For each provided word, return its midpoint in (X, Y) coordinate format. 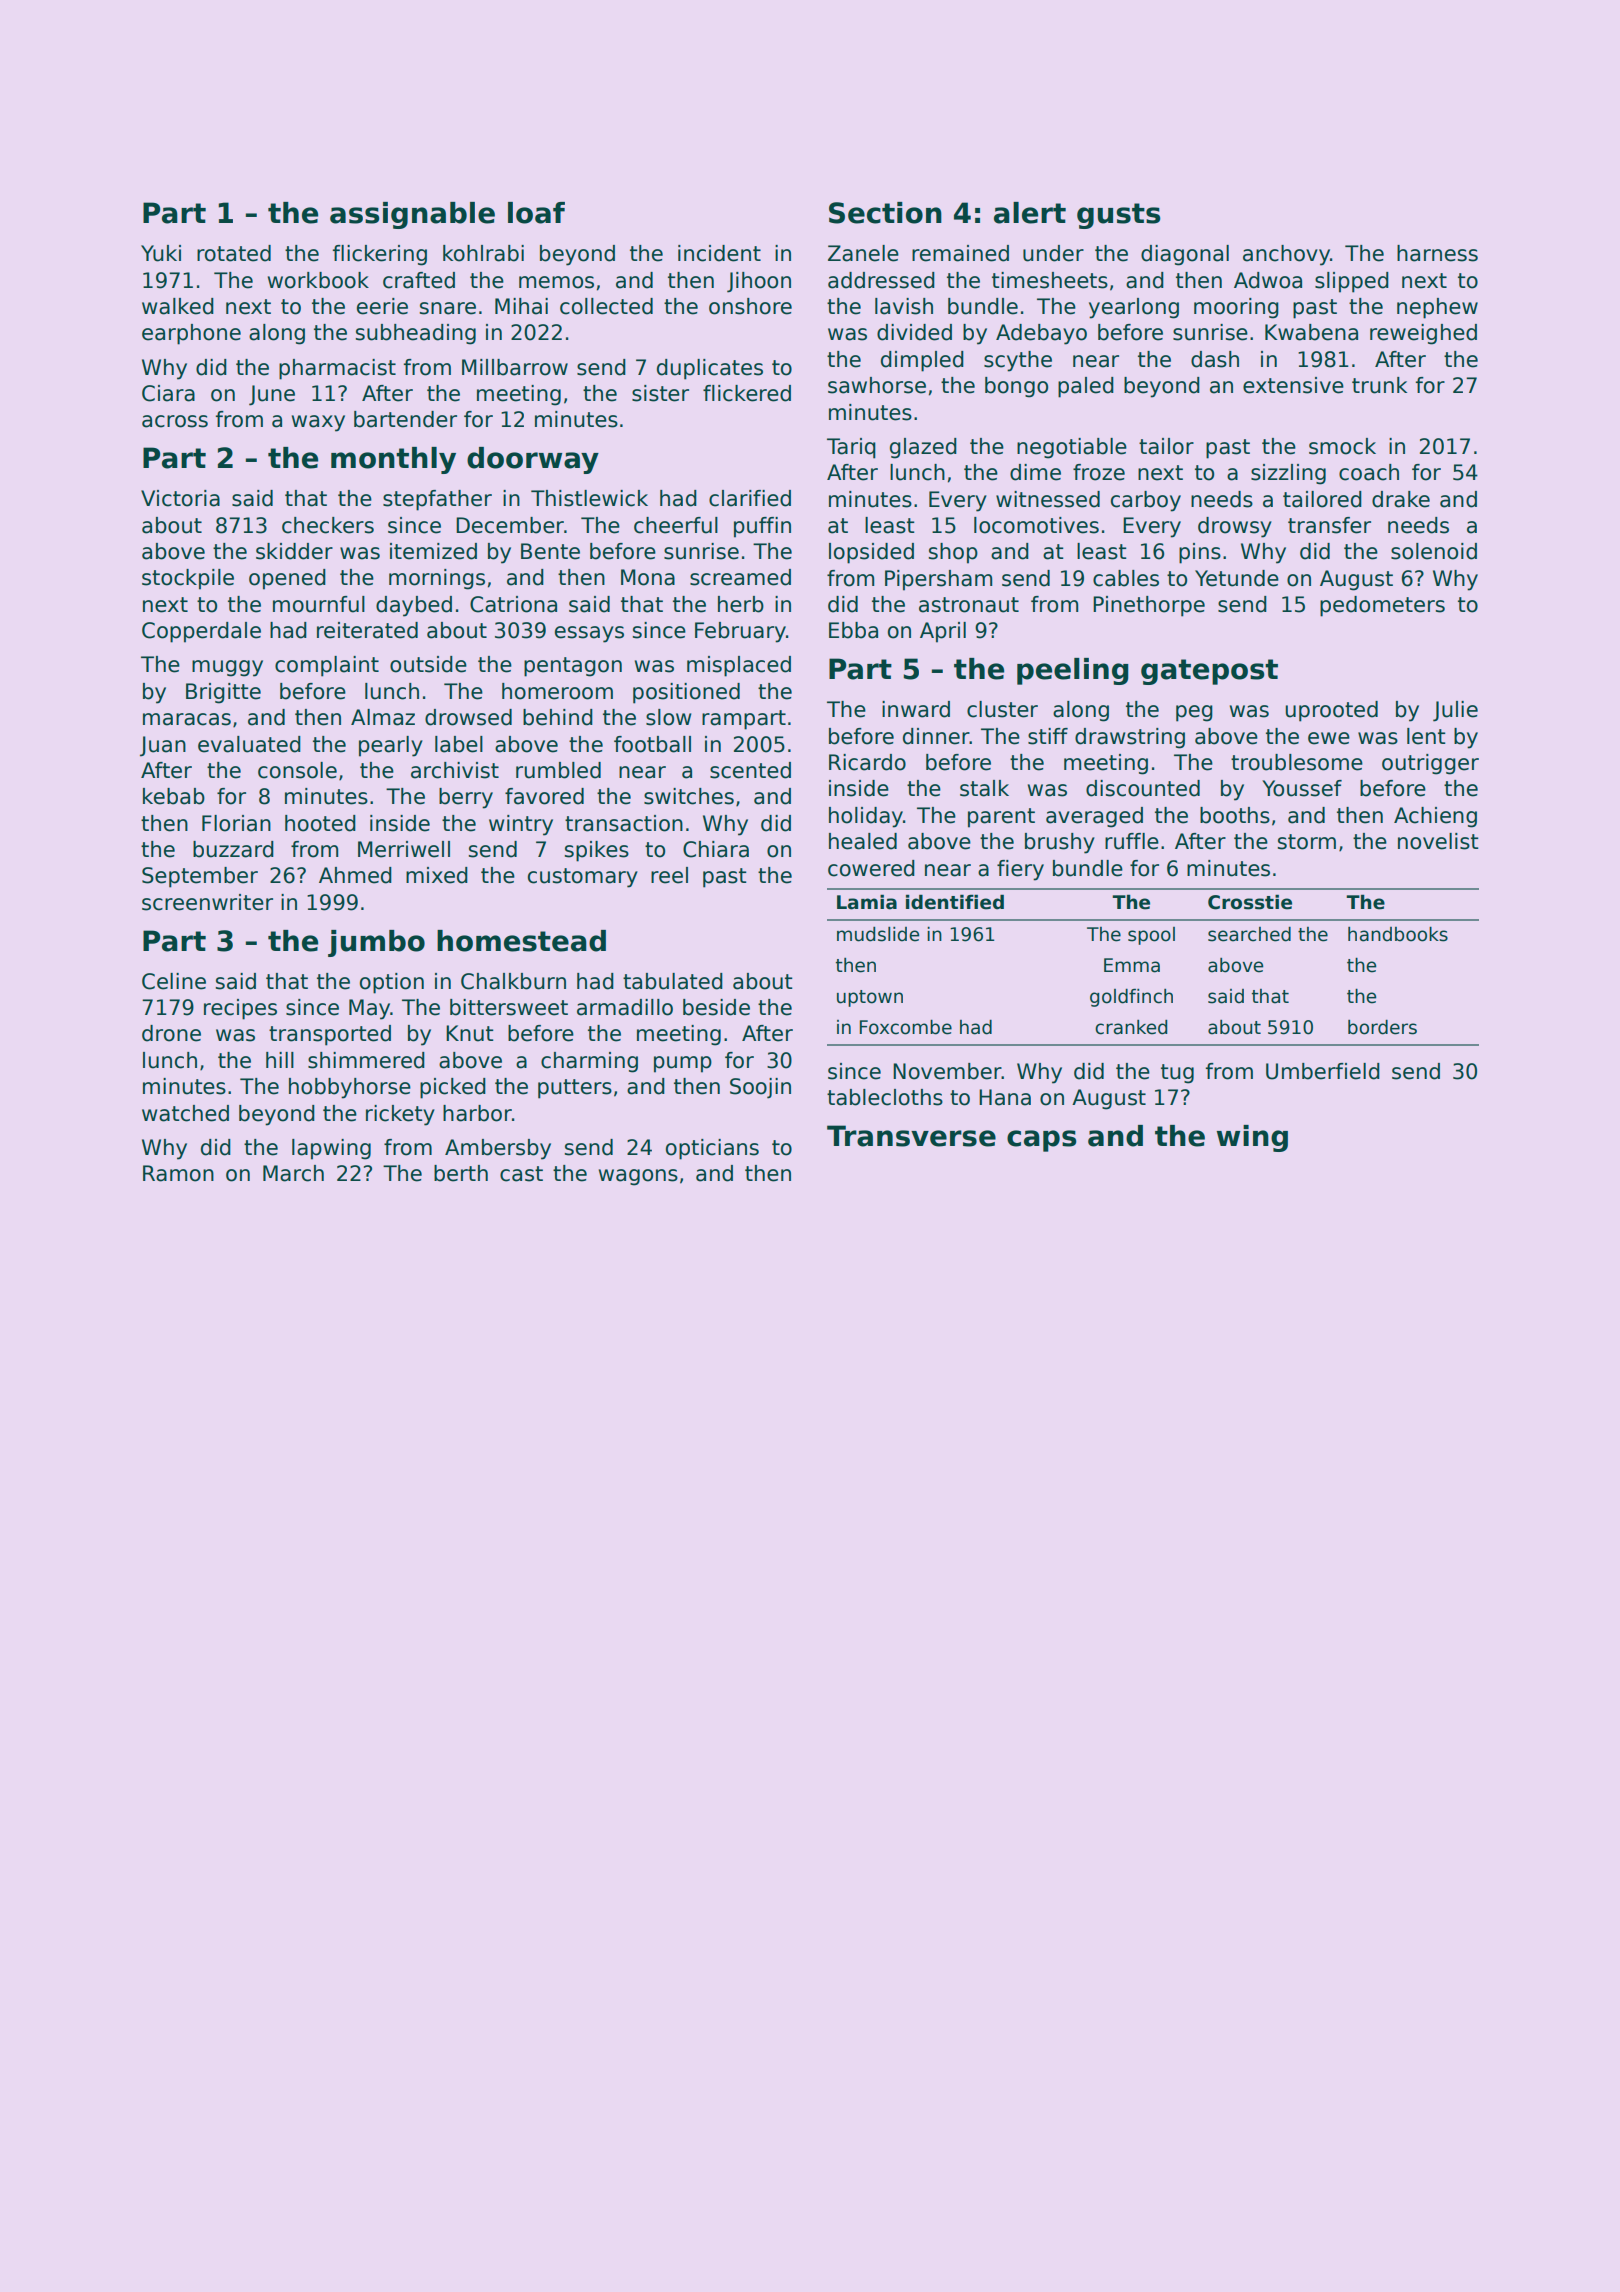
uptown (870, 998)
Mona (648, 577)
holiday (866, 817)
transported (330, 1035)
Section (885, 213)
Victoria (180, 498)
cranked (1131, 1027)
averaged (1094, 817)
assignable (412, 215)
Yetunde (1237, 578)
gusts (1119, 216)
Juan (163, 746)
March (293, 1173)
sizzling (1288, 474)
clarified (750, 498)
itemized (433, 551)
